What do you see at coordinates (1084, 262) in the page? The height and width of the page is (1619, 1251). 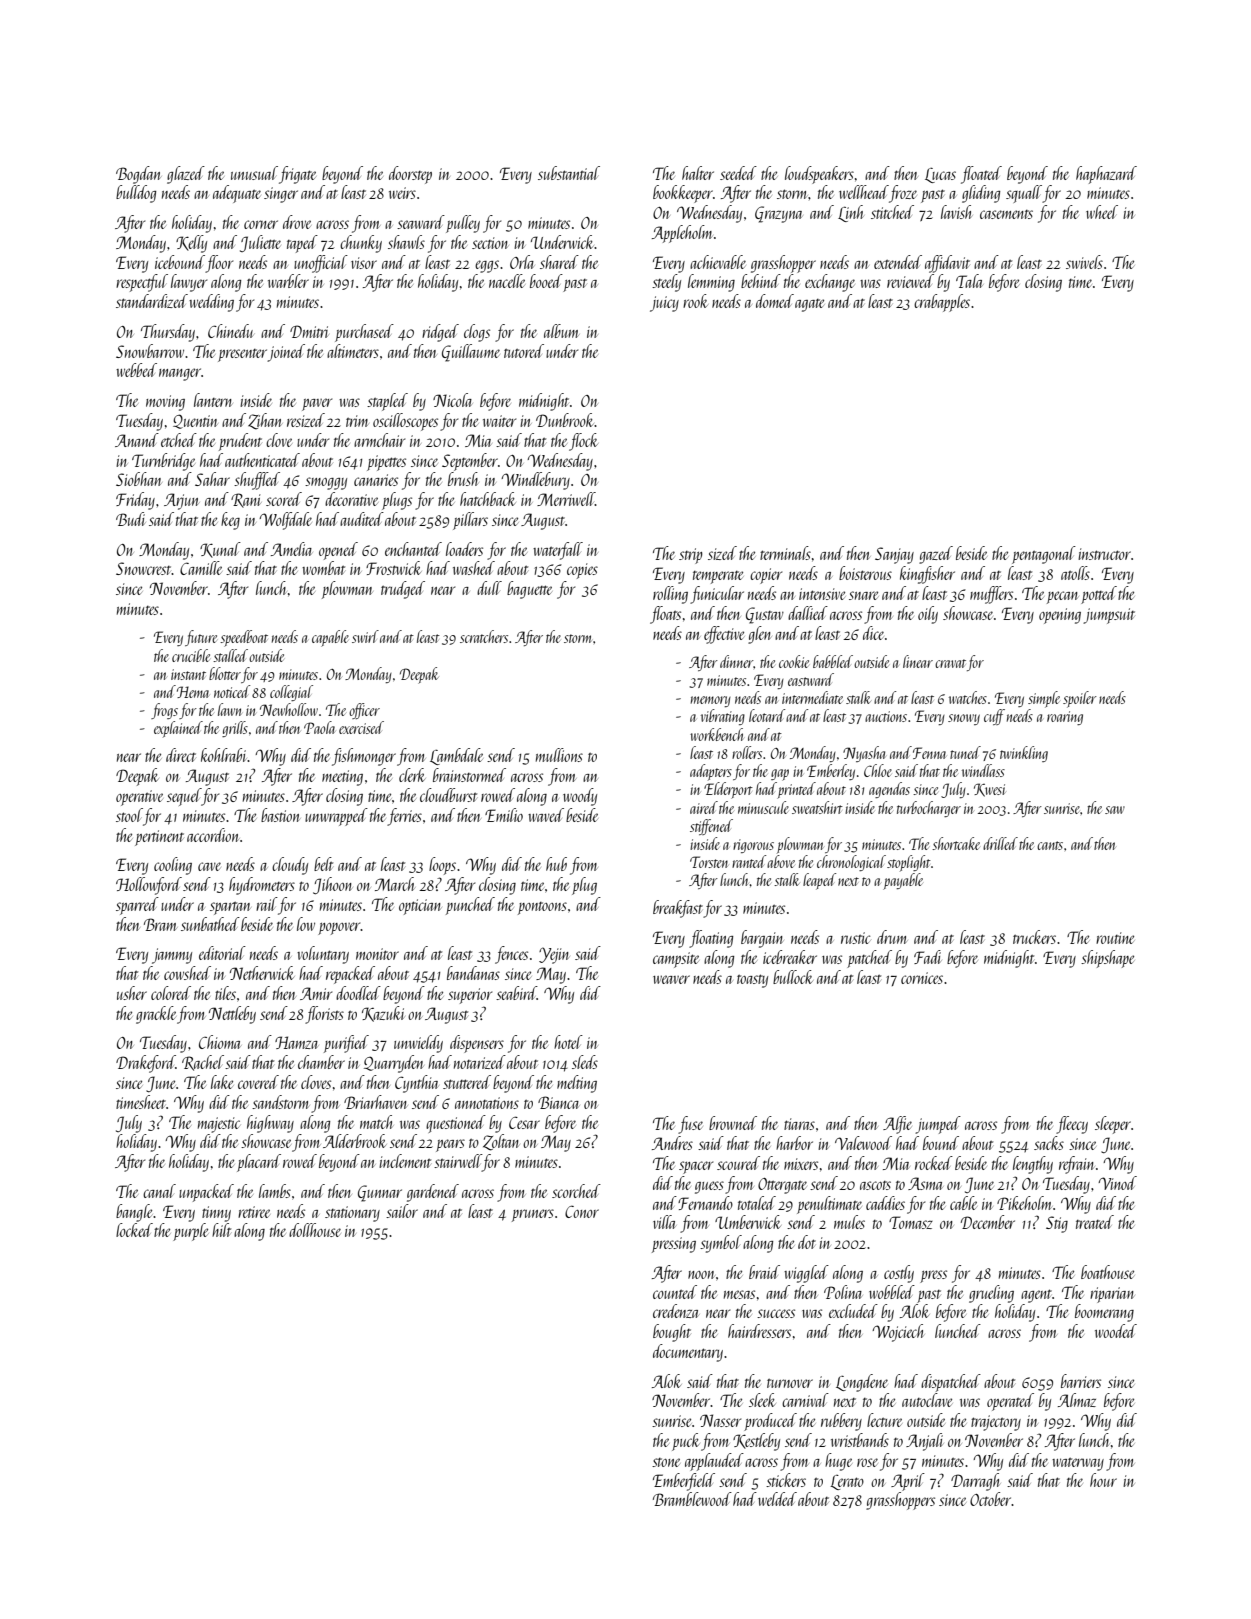 I see `swivels` at bounding box center [1084, 262].
